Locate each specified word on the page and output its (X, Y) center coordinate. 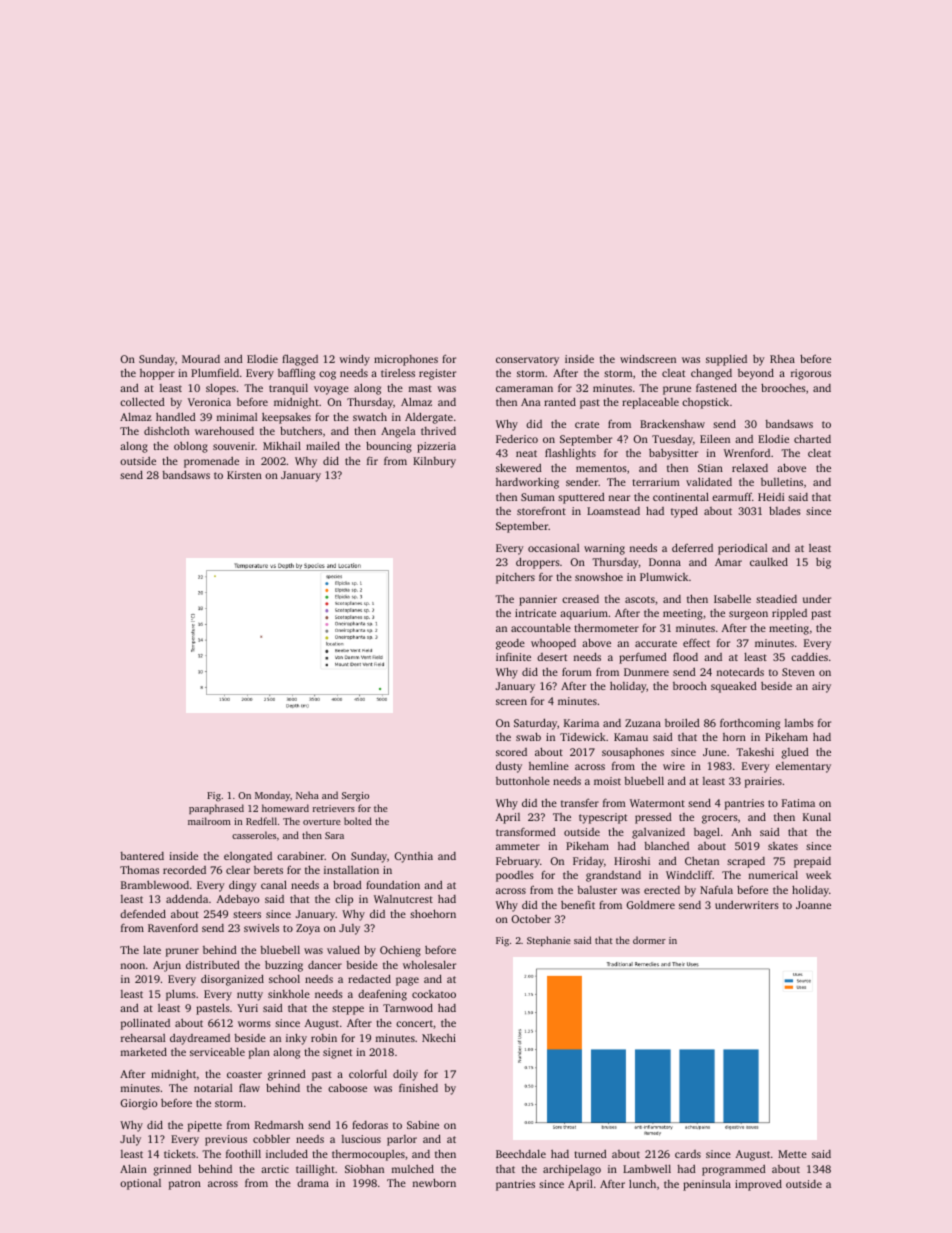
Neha (307, 795)
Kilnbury (434, 462)
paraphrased (216, 809)
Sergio (355, 797)
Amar (728, 562)
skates (783, 846)
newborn (434, 1182)
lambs (799, 722)
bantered (142, 856)
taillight (315, 1170)
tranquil (288, 389)
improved (758, 1185)
